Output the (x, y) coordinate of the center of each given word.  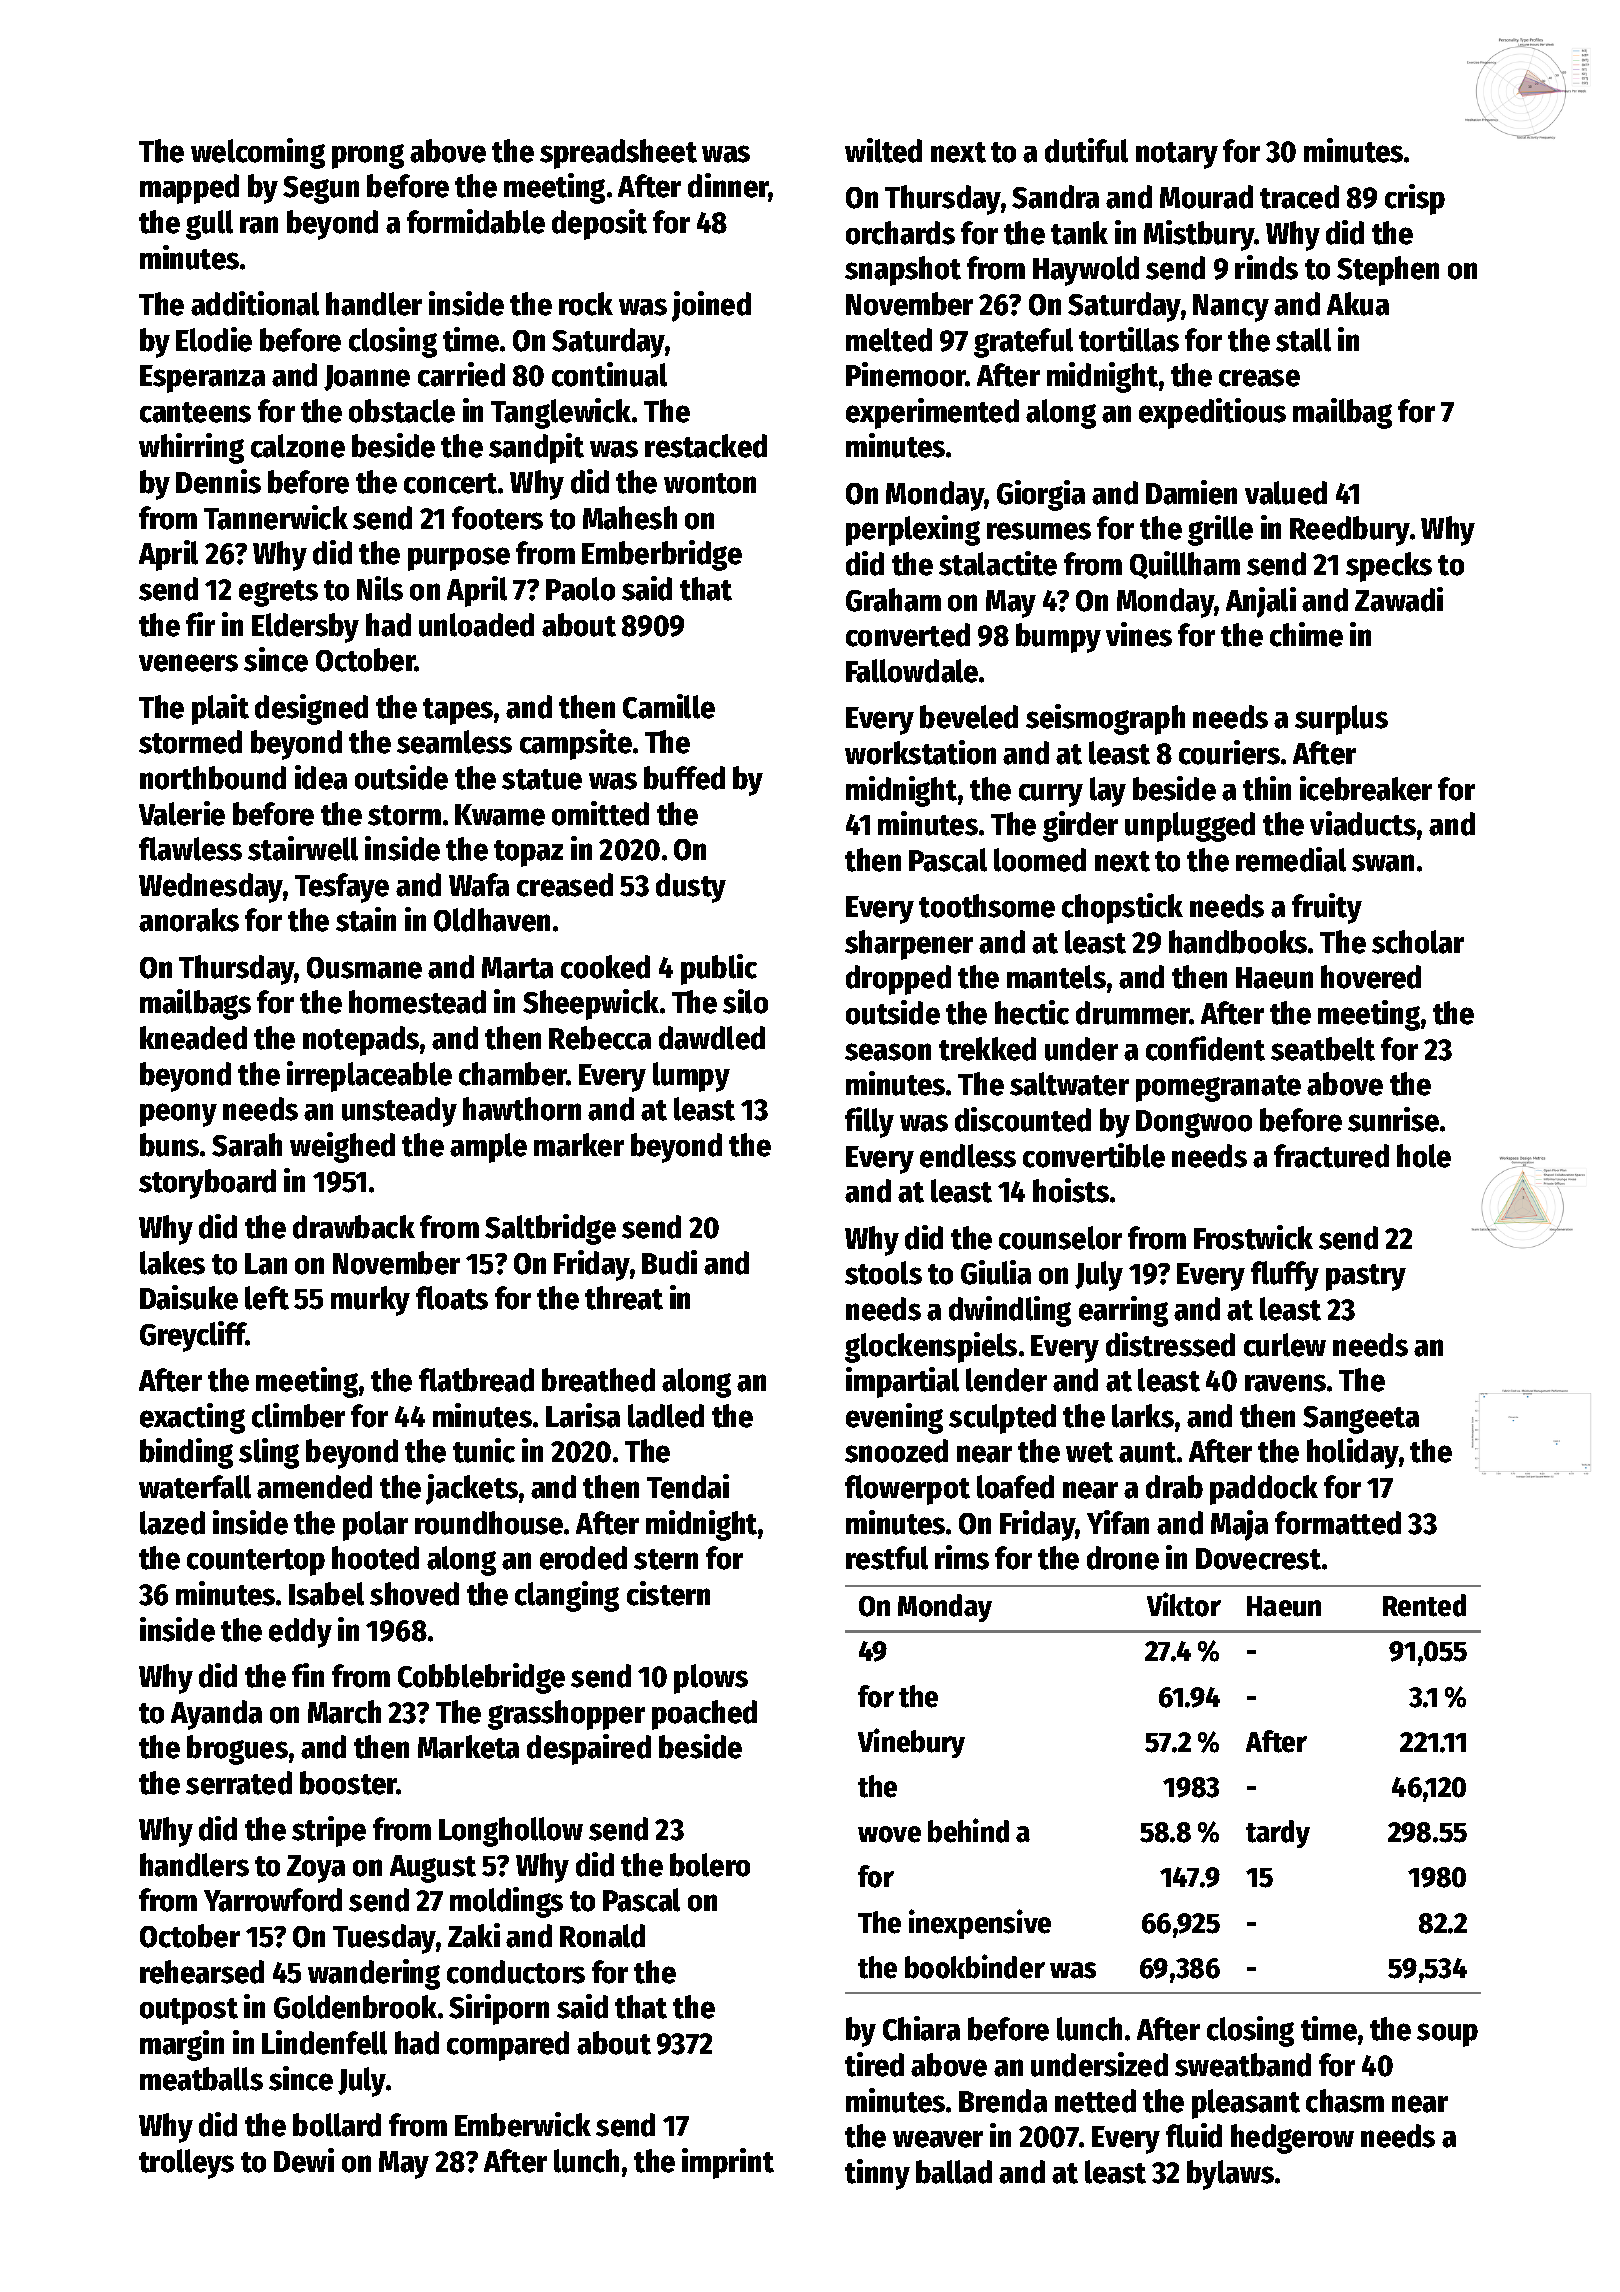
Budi (669, 1262)
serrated (239, 1783)
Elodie (214, 339)
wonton (710, 483)
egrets (278, 593)
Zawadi (1399, 599)
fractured (1331, 1156)
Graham (893, 600)
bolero (710, 1865)
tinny (877, 2174)
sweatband (1243, 2065)
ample (488, 1148)
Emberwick (523, 2124)
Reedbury (1350, 531)
